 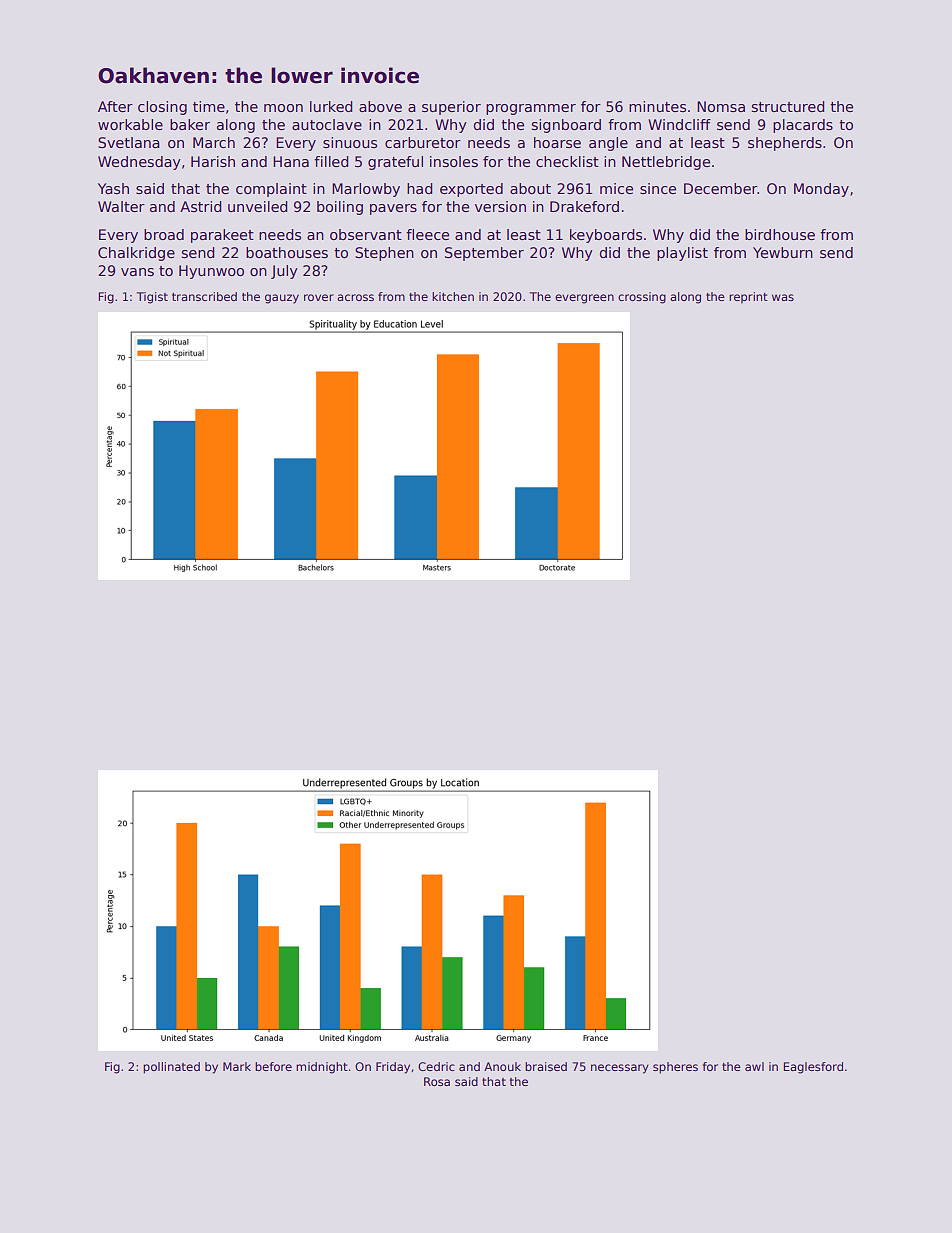 What do you see at coordinates (273, 1066) in the screenshot?
I see `before` at bounding box center [273, 1066].
